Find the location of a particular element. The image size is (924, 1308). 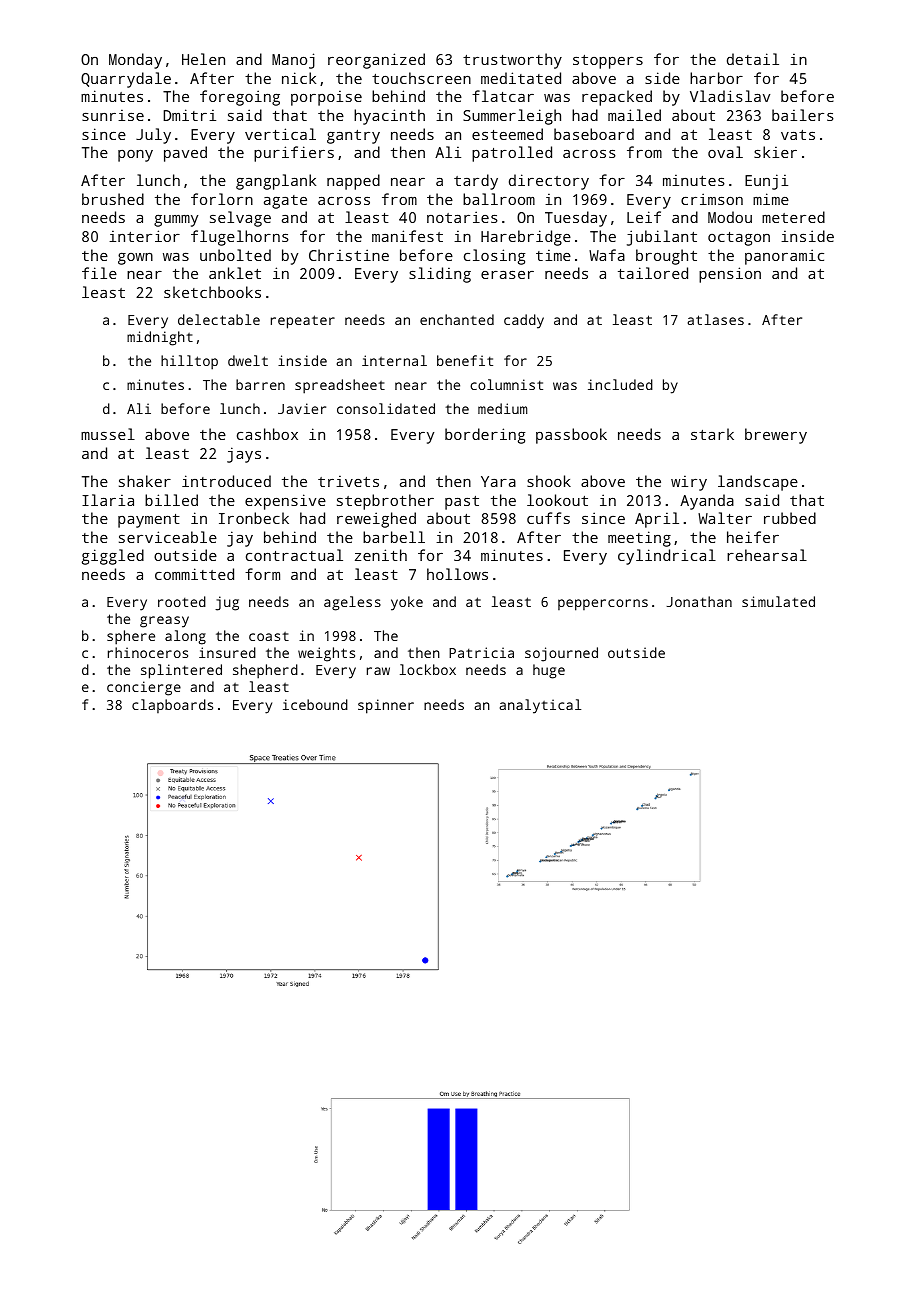

trustworthy is located at coordinates (512, 61).
